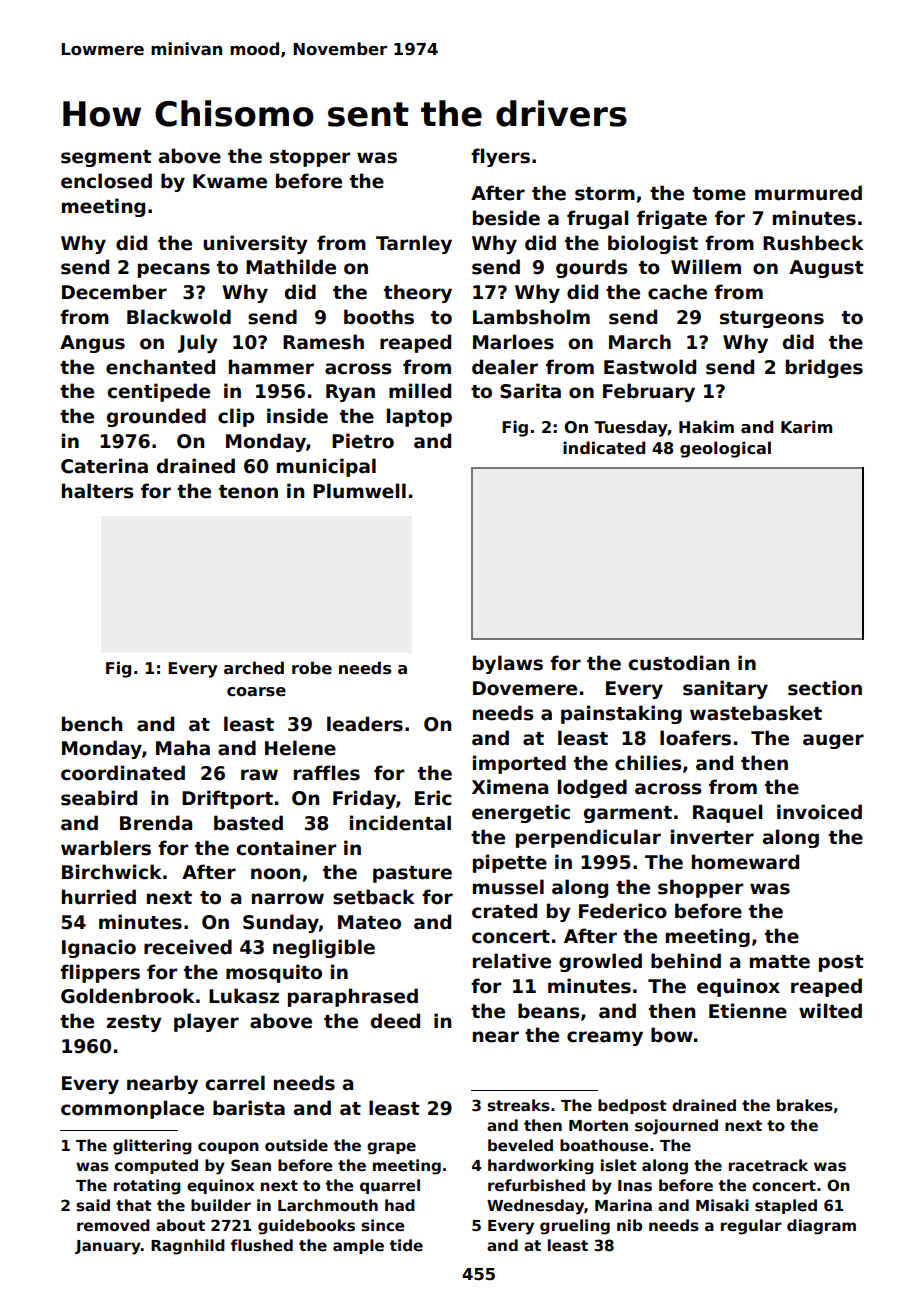  Describe the element at coordinates (676, 1127) in the image. I see `sojourned` at that location.
